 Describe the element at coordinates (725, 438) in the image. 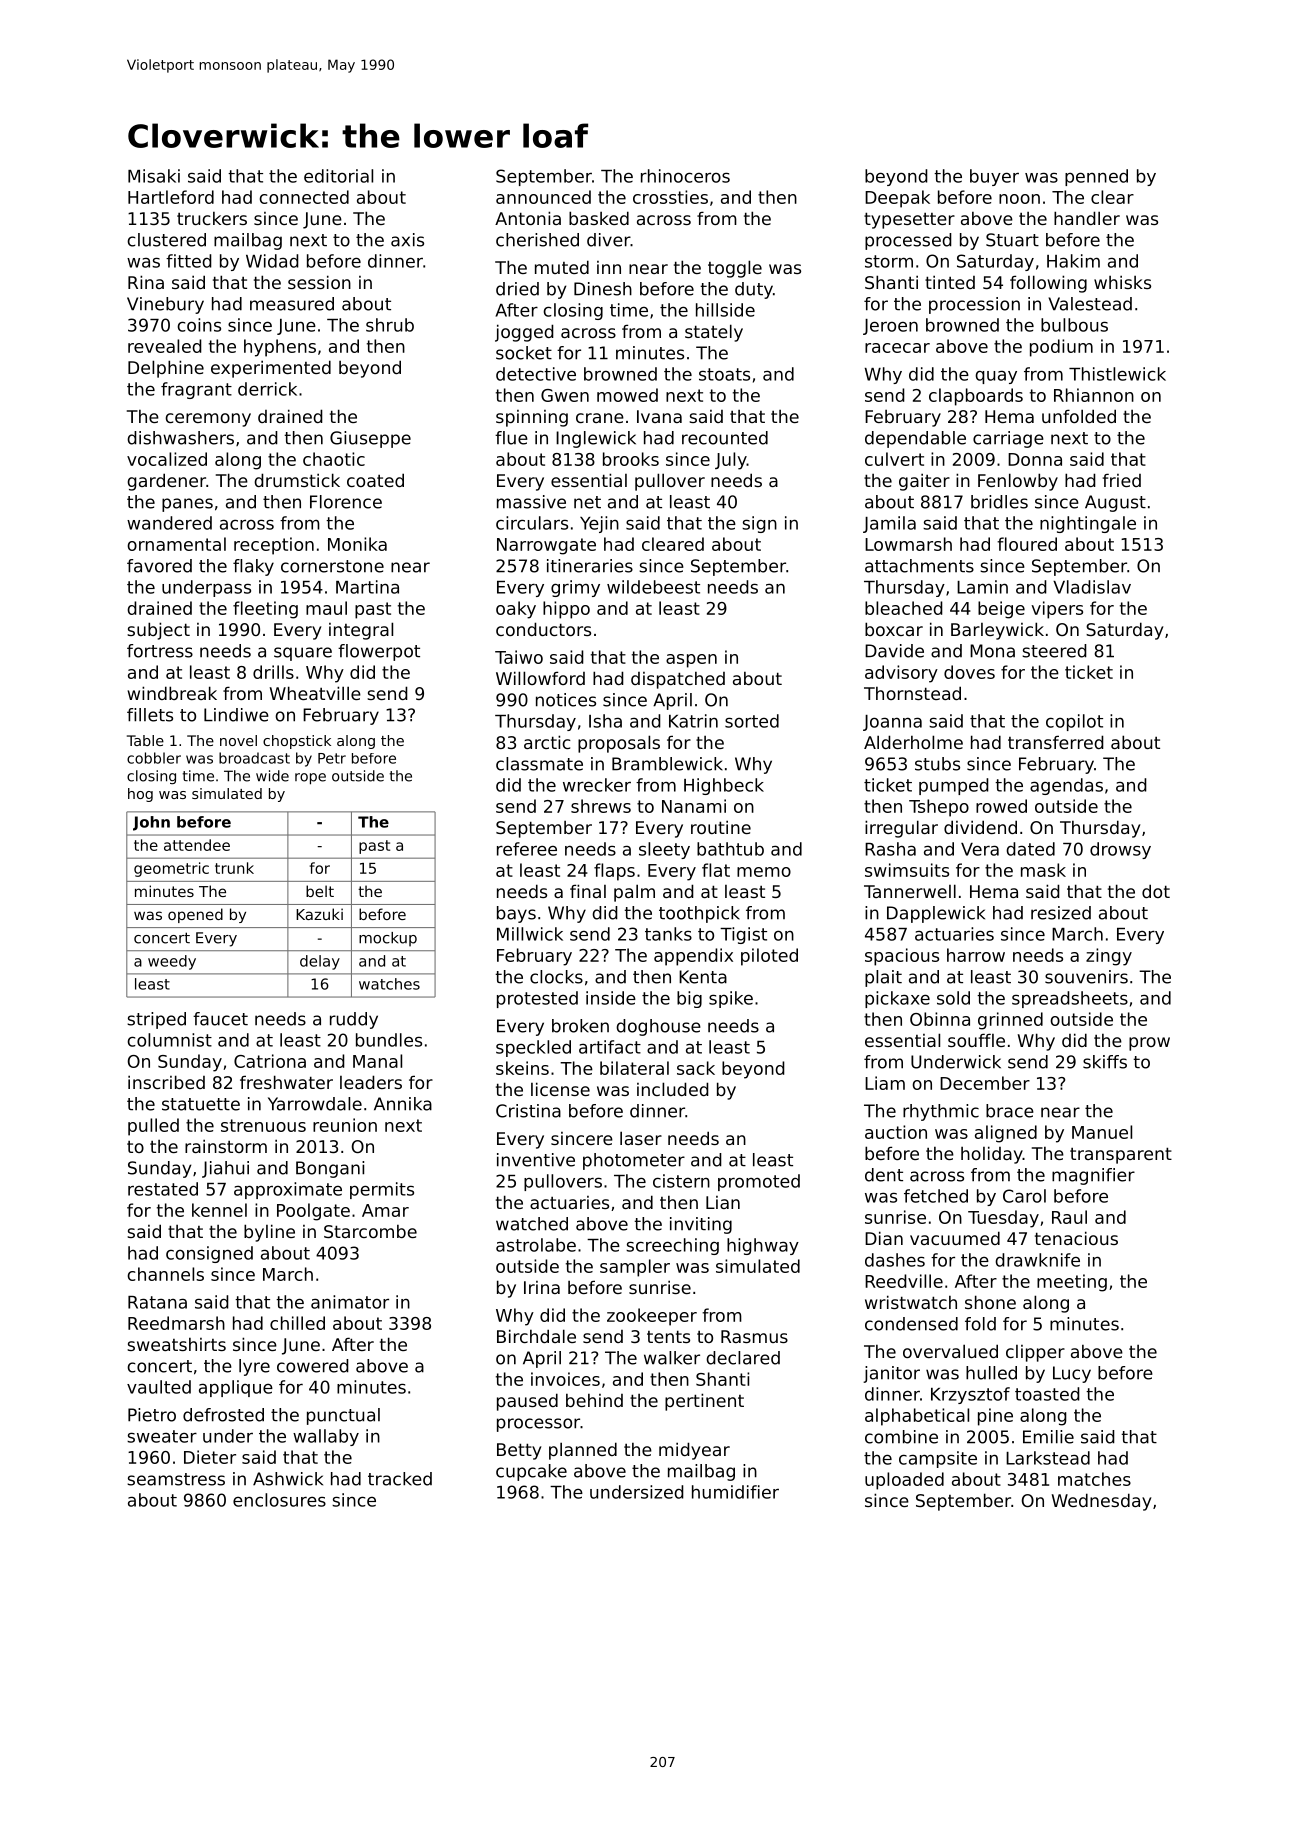

I see `recounted` at that location.
